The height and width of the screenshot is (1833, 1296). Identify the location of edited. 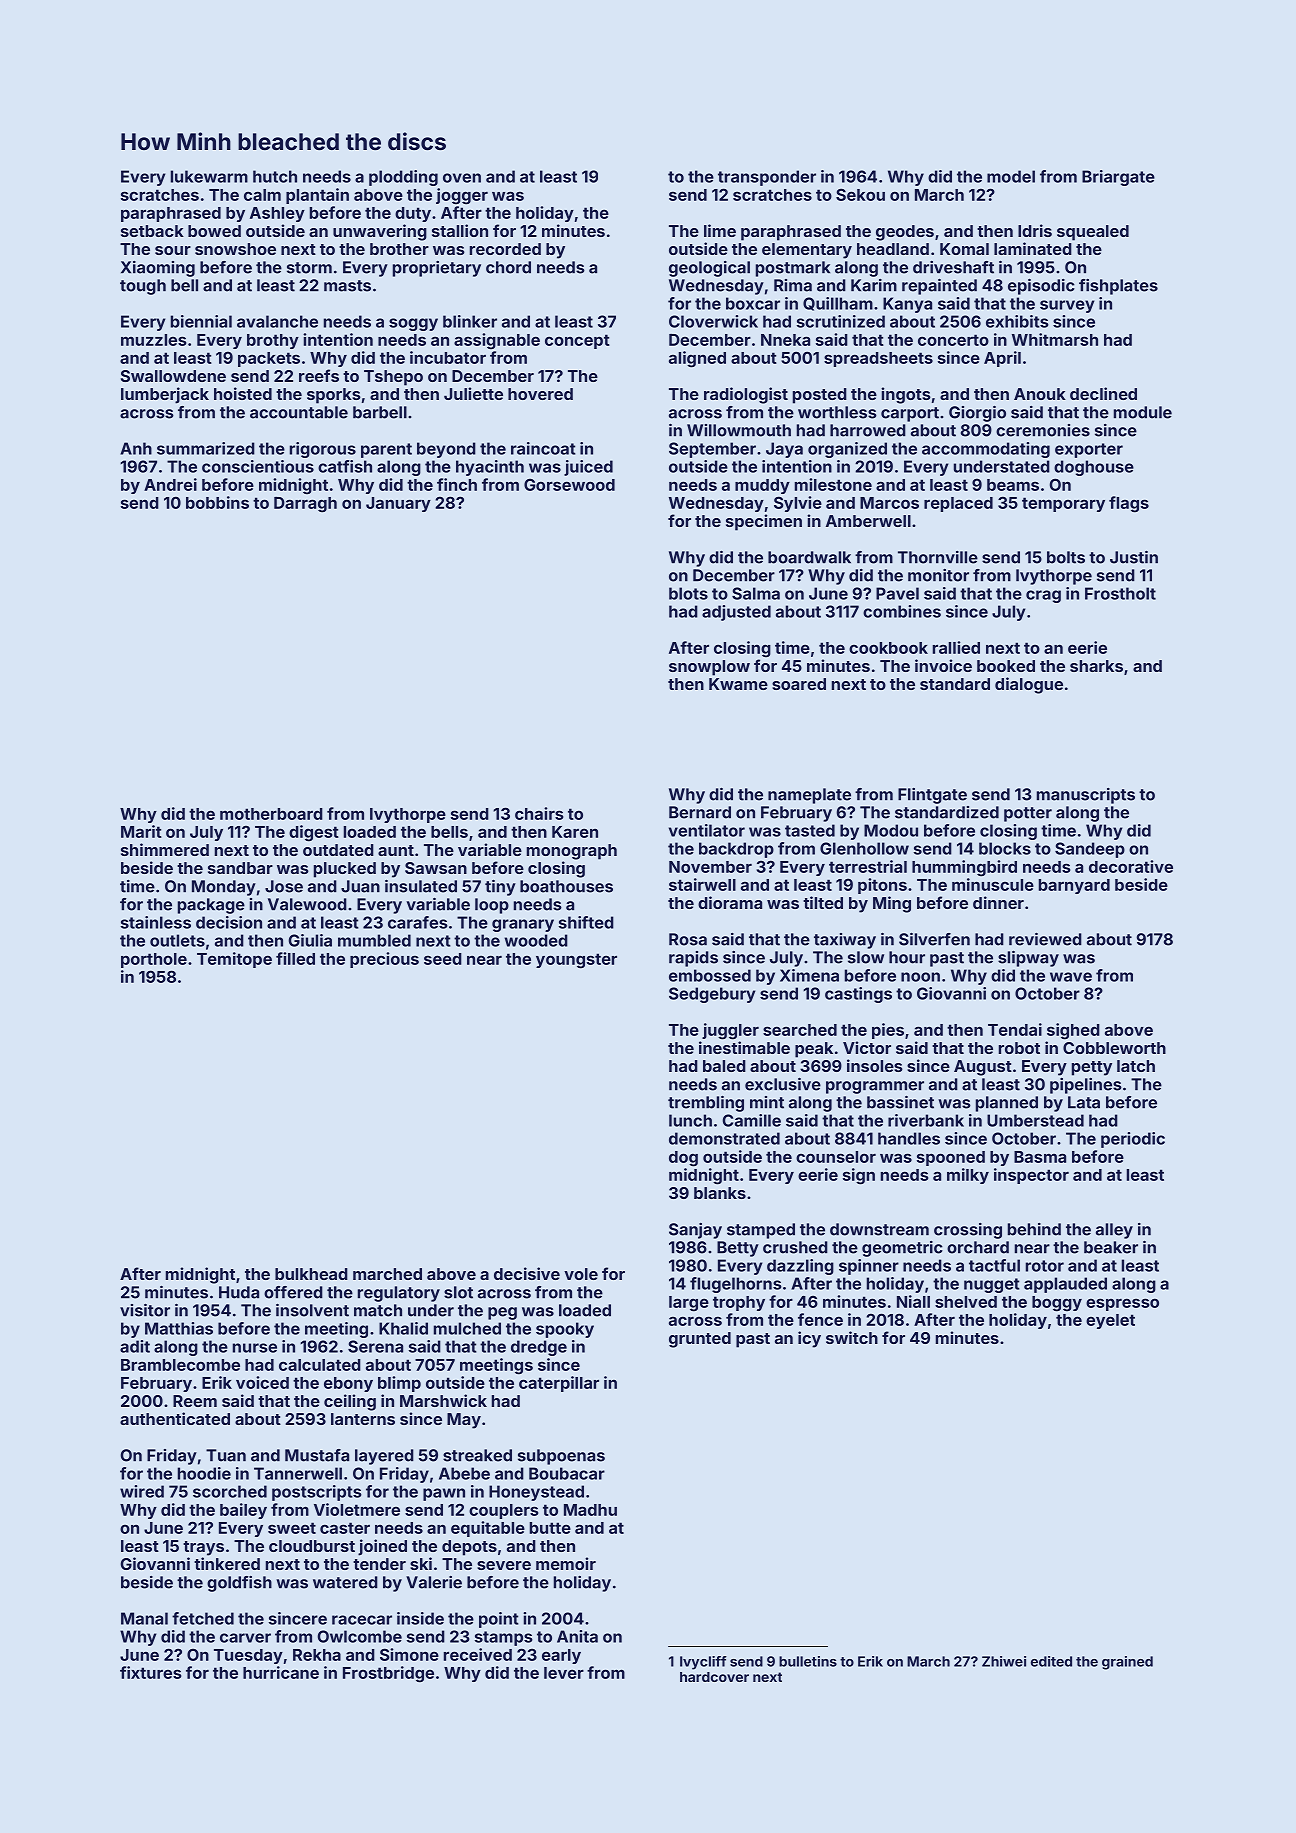
(1051, 1661).
